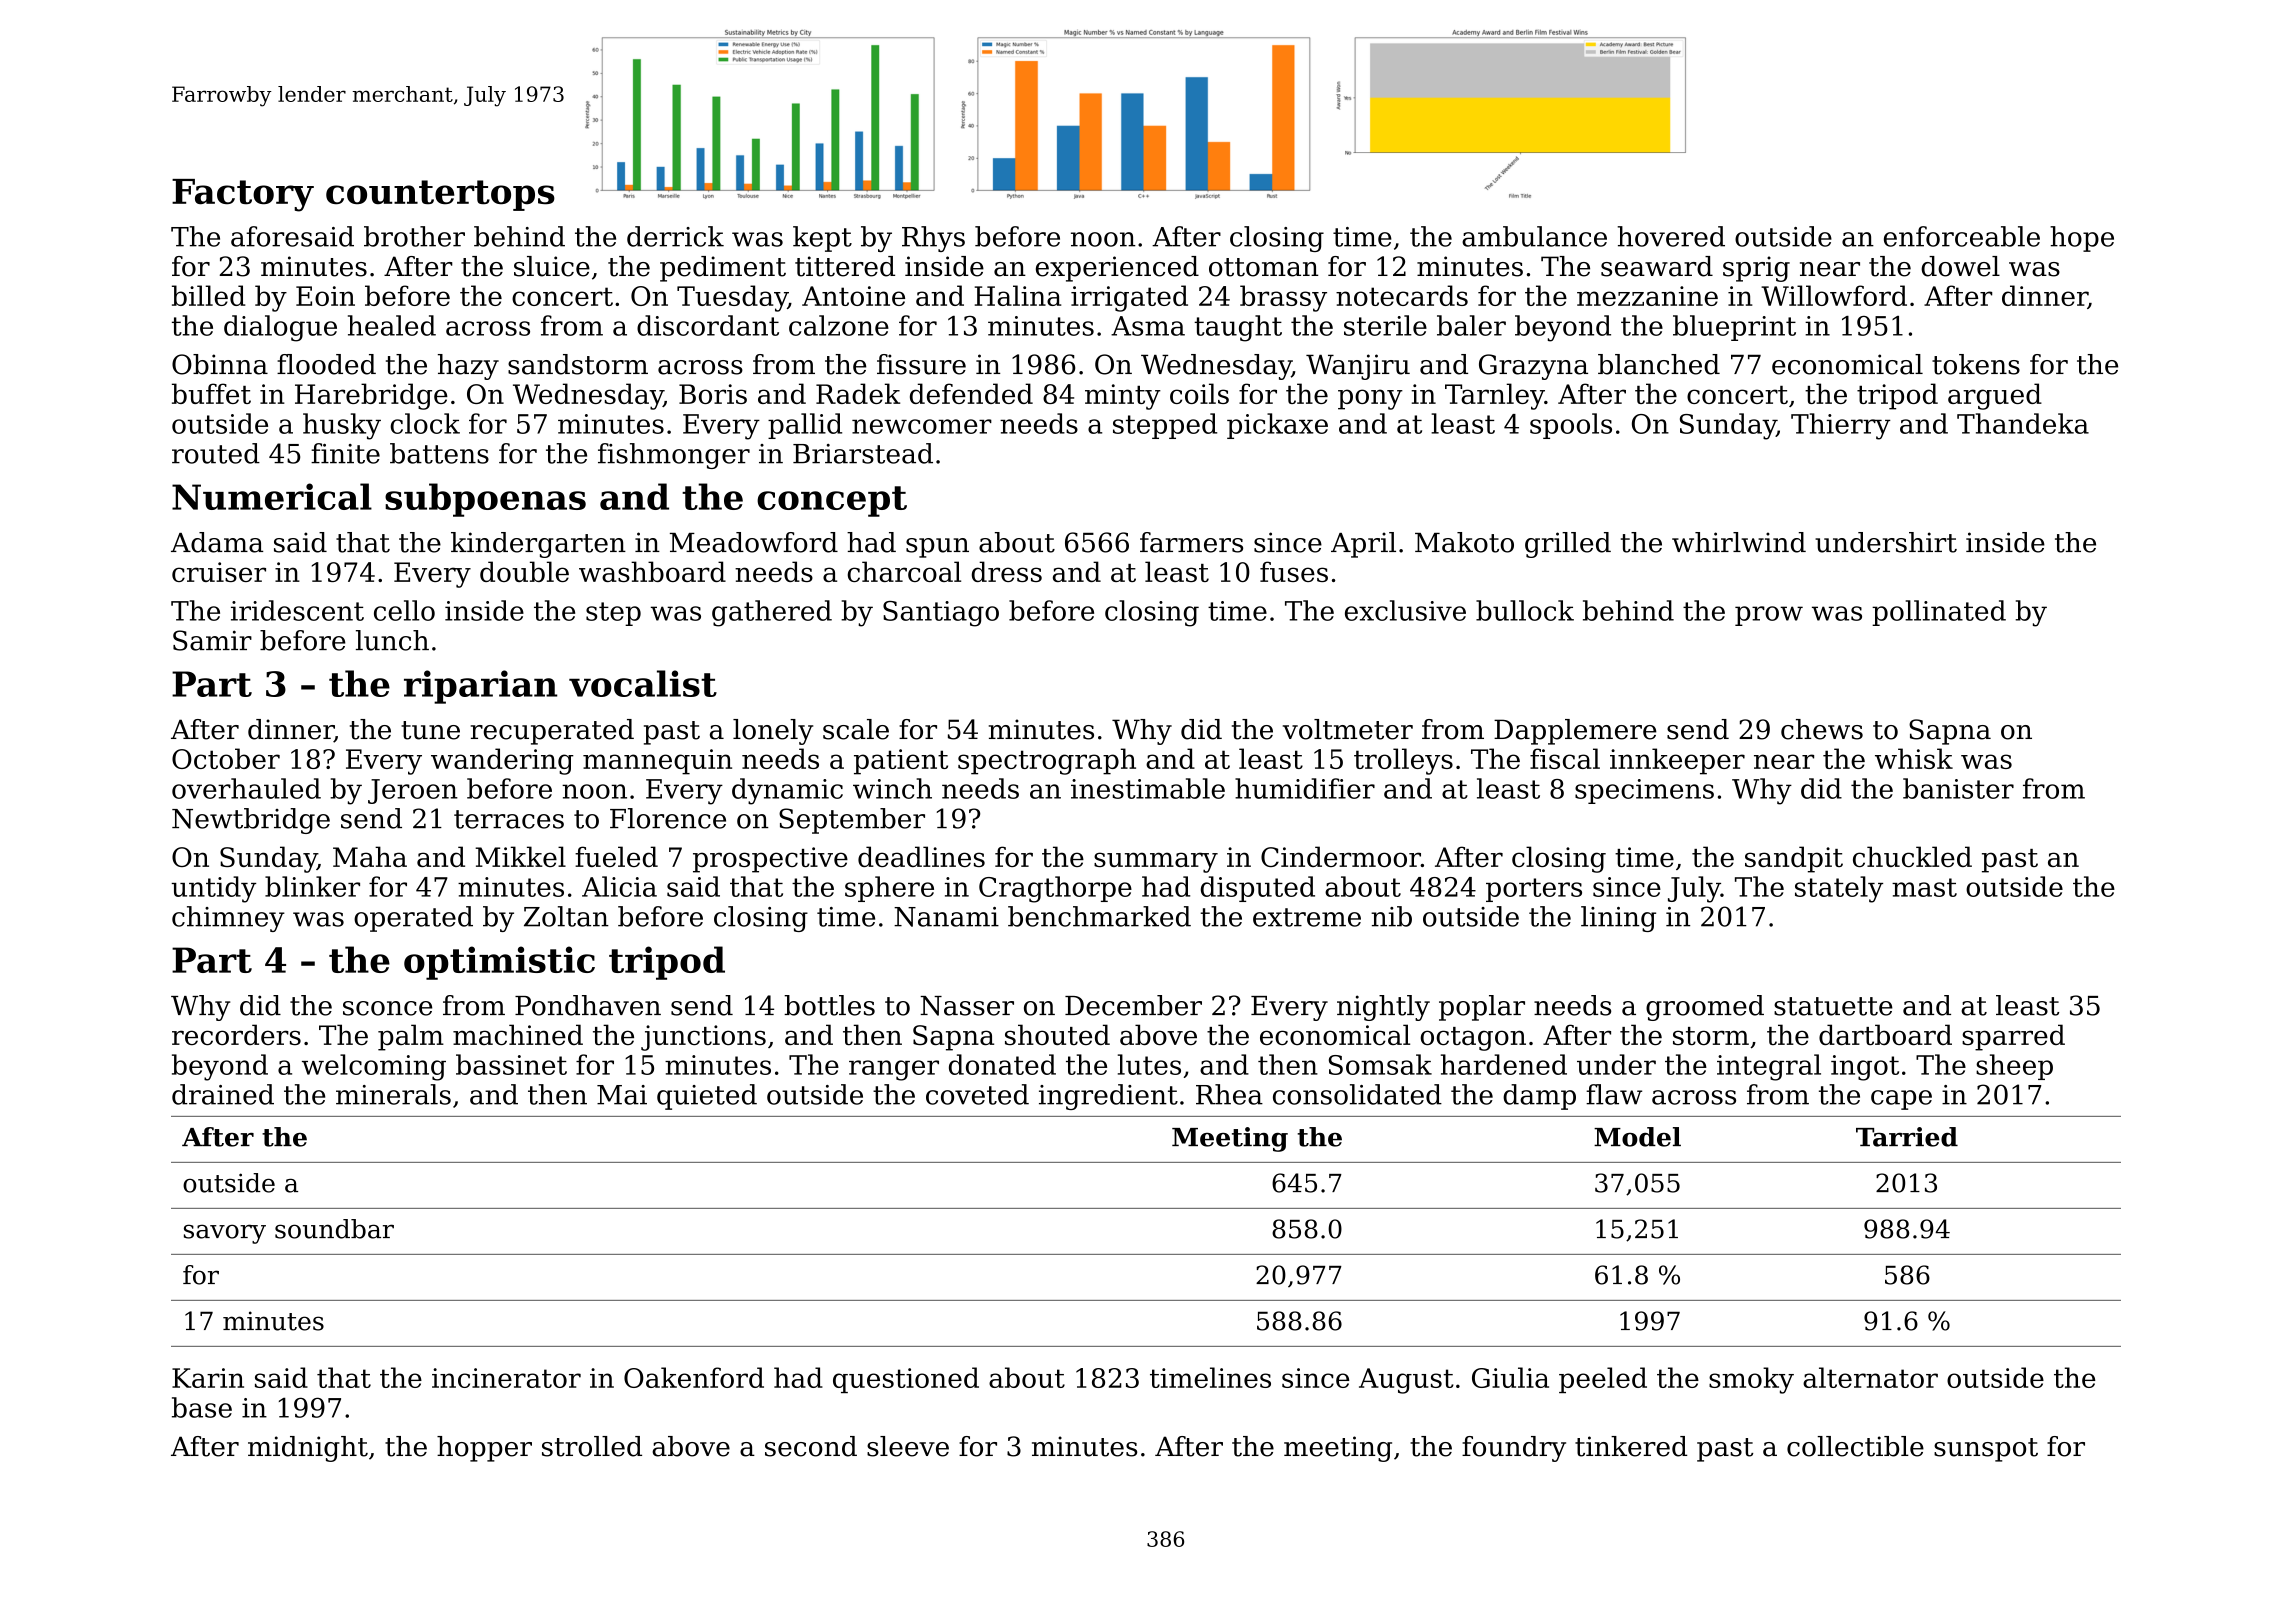  What do you see at coordinates (1618, 919) in the page?
I see `lining` at bounding box center [1618, 919].
